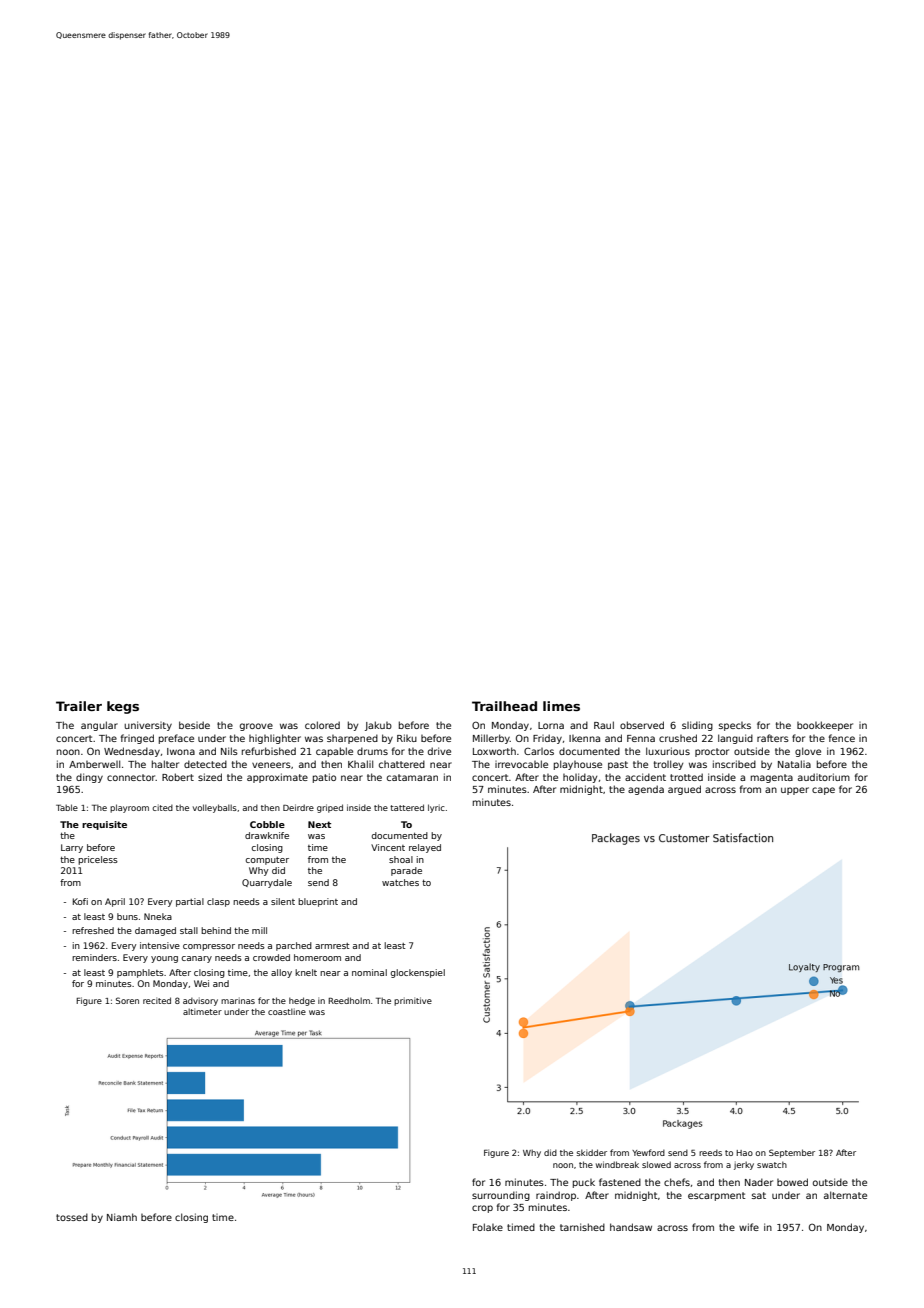 This page has width=924, height=1308. Describe the element at coordinates (123, 707) in the page. I see `kegs` at that location.
